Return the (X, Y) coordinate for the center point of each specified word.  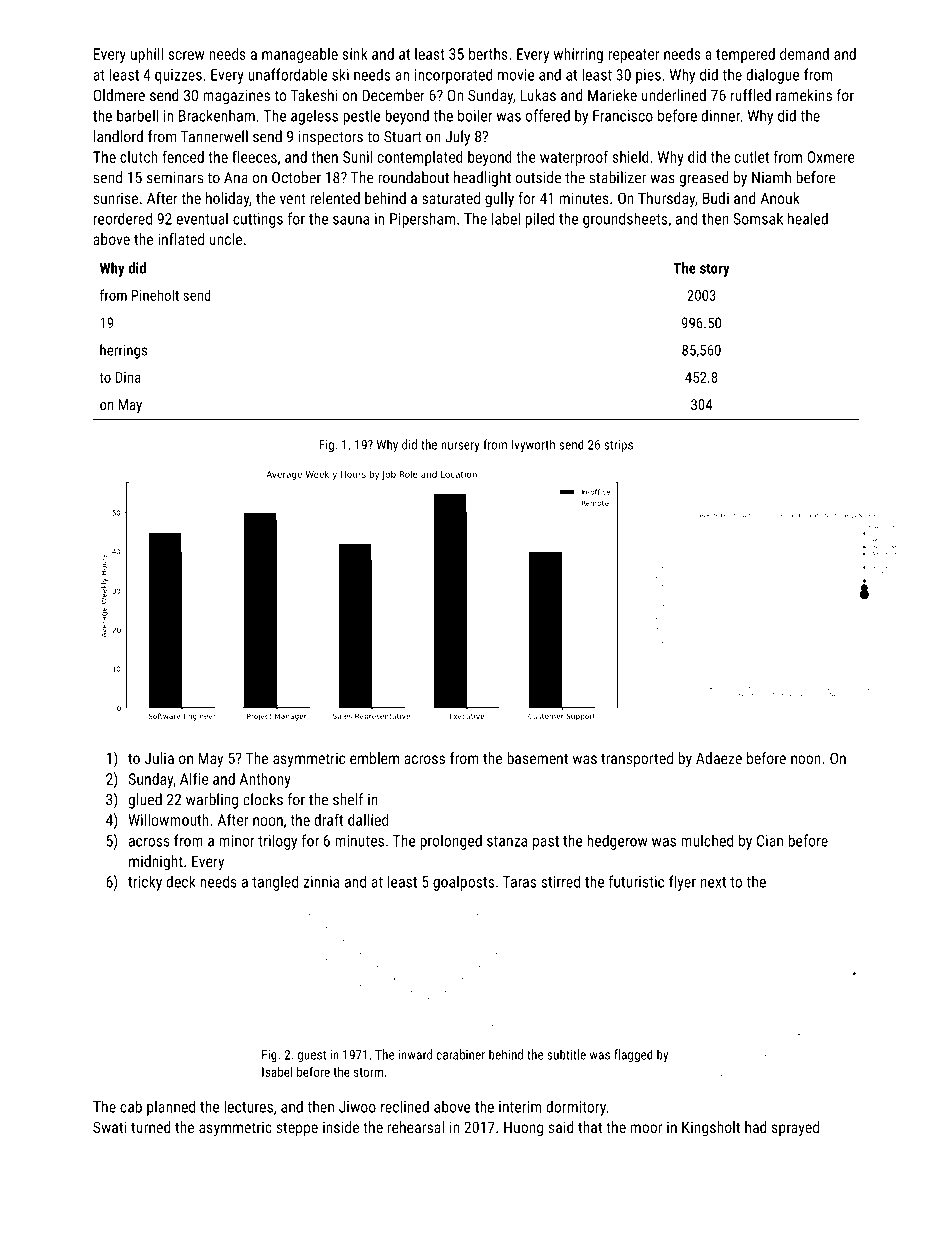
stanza (507, 841)
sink (354, 54)
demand (804, 54)
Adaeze (719, 758)
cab (131, 1106)
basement (537, 758)
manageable (300, 55)
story (715, 270)
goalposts (463, 883)
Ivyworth (533, 446)
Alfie (194, 778)
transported (637, 759)
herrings (123, 351)
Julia (159, 758)
